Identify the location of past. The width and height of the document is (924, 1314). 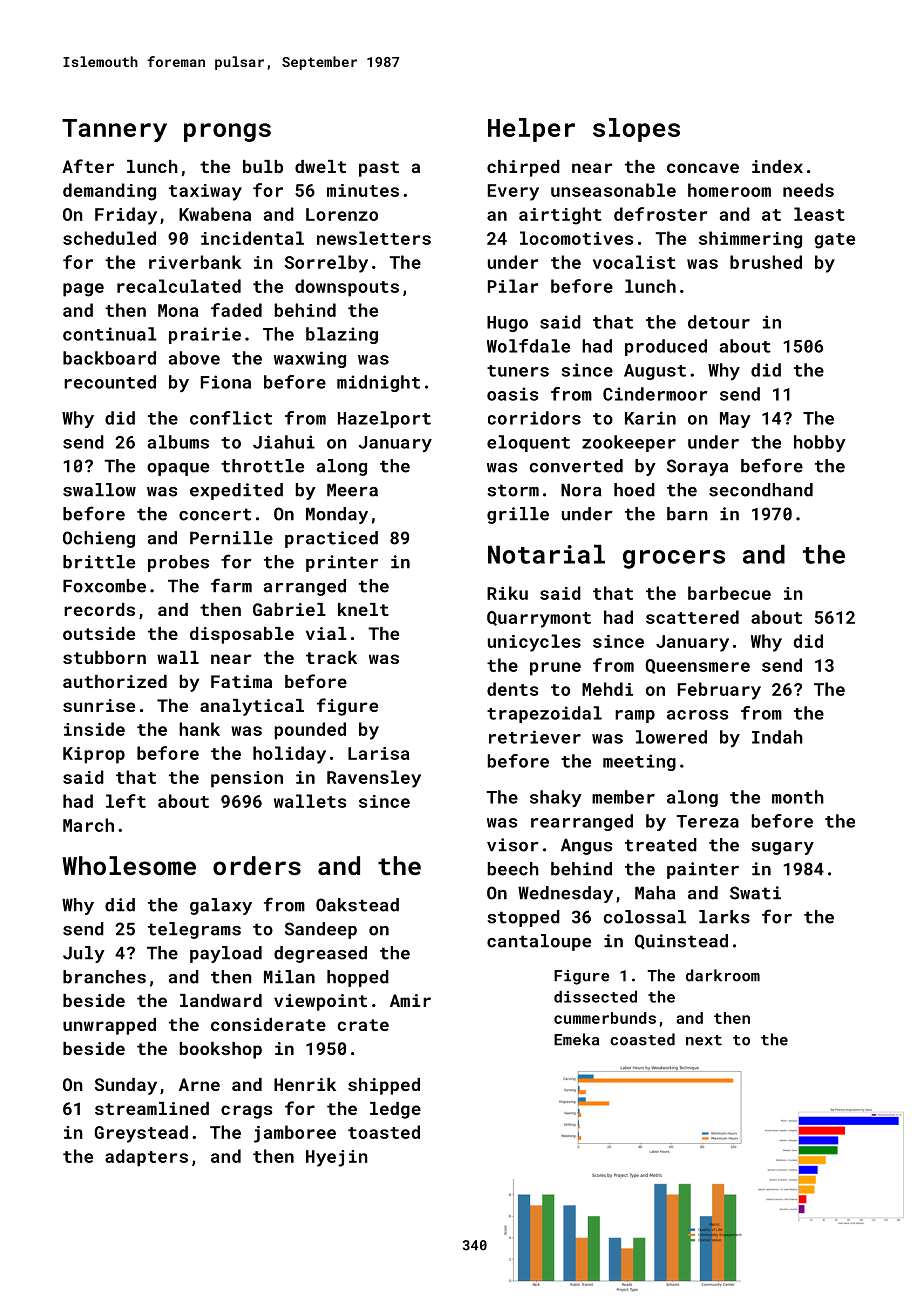
(379, 169).
